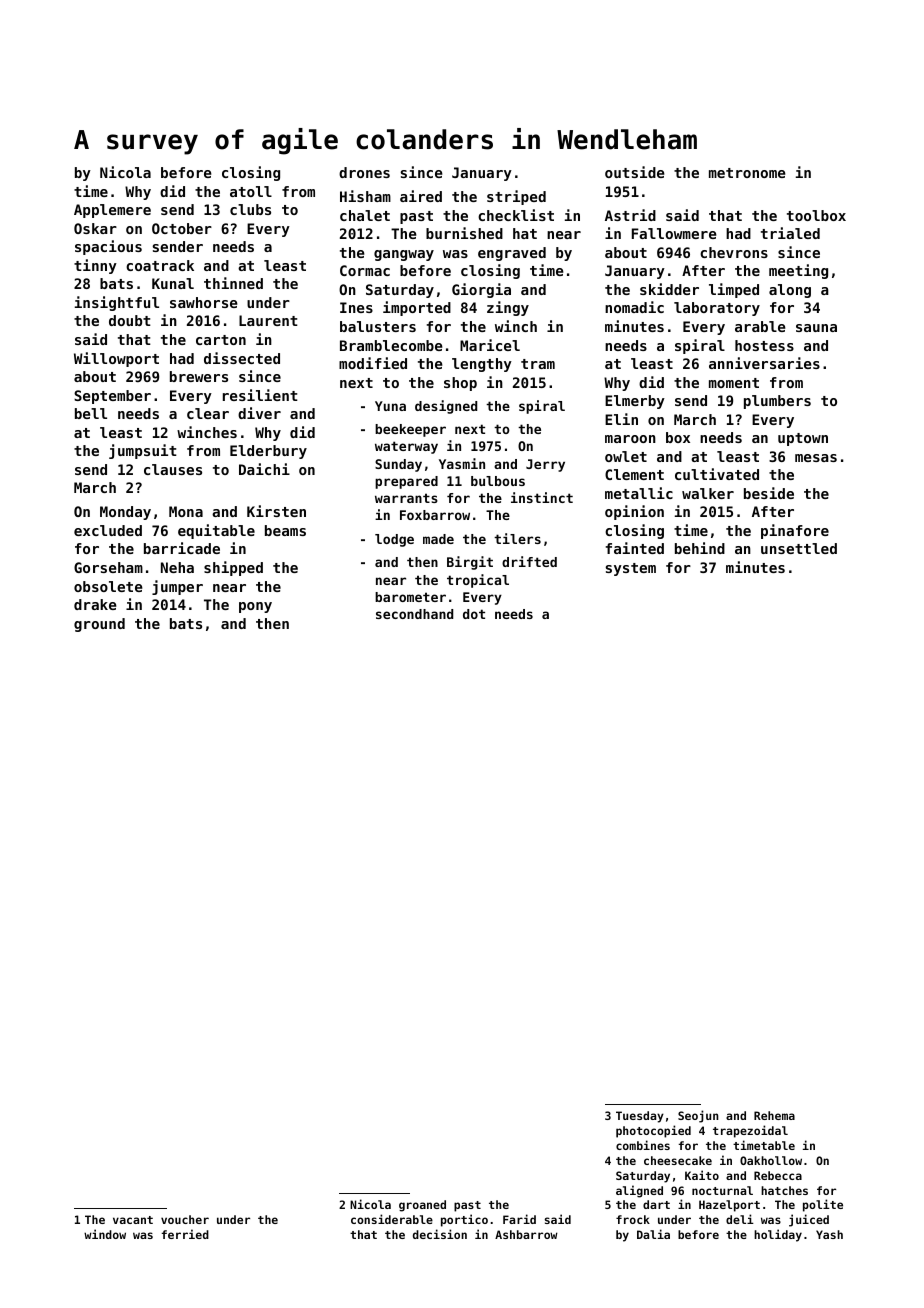  I want to click on ground, so click(99, 625).
